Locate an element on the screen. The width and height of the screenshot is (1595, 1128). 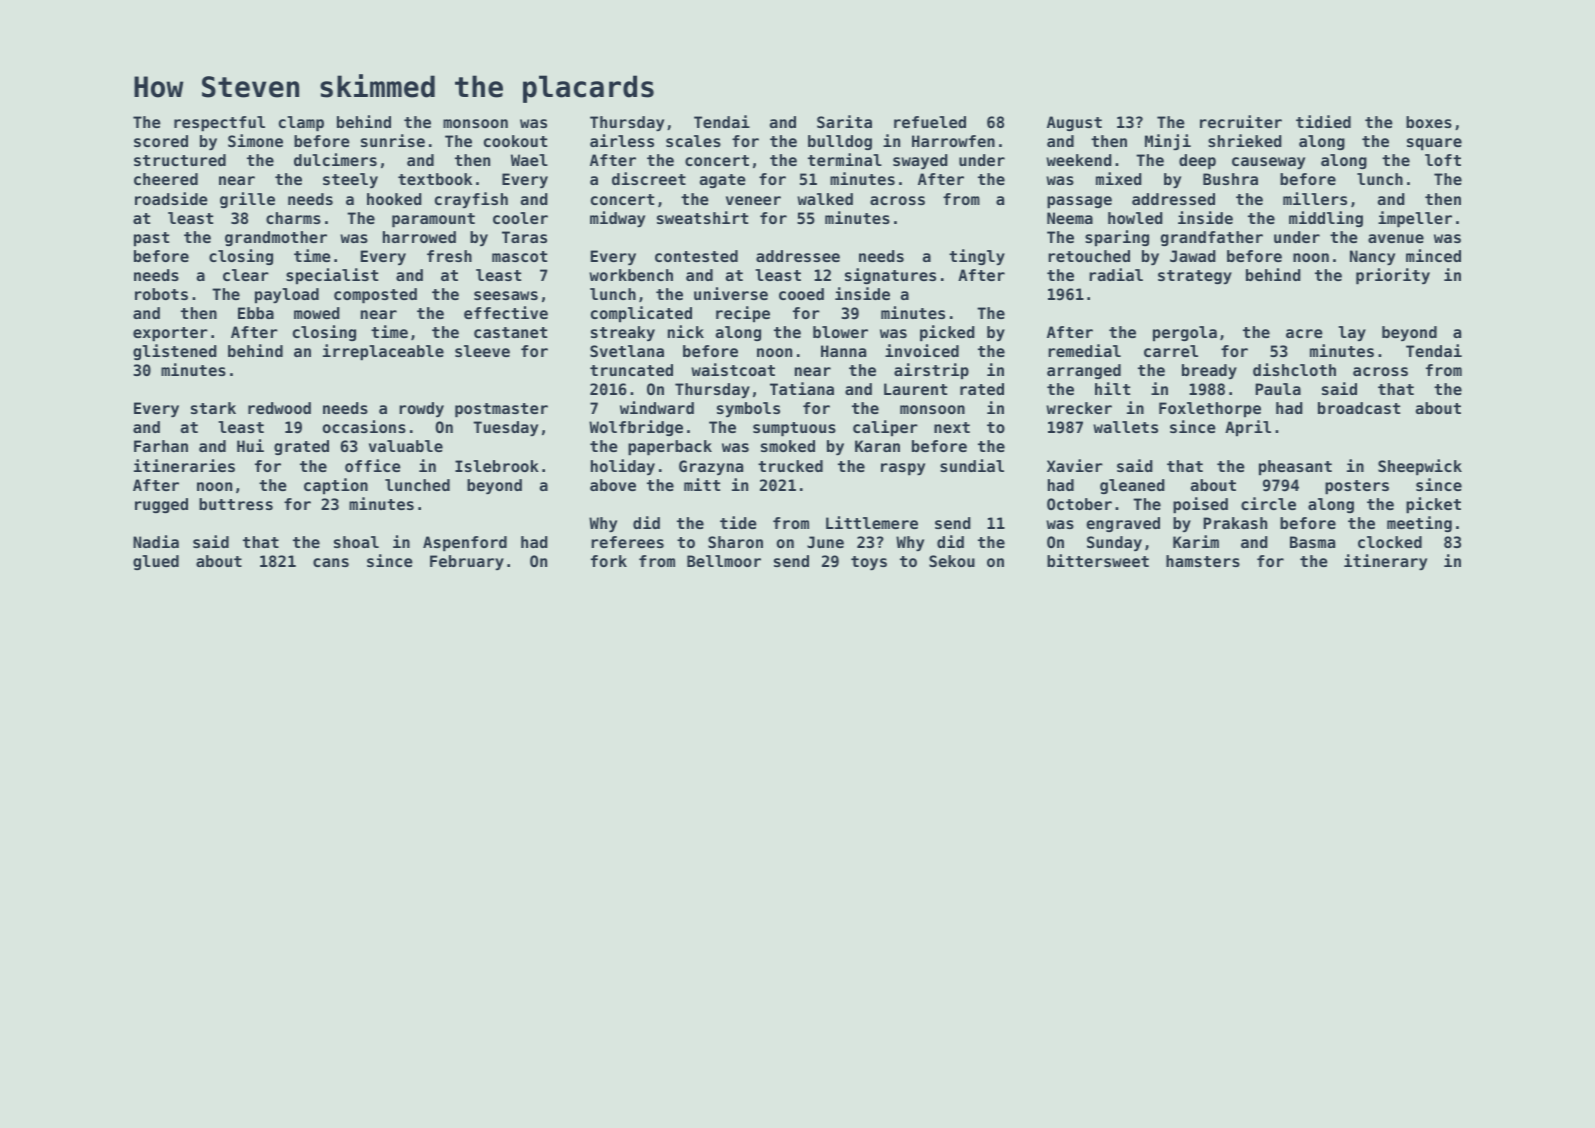
glued is located at coordinates (156, 562).
